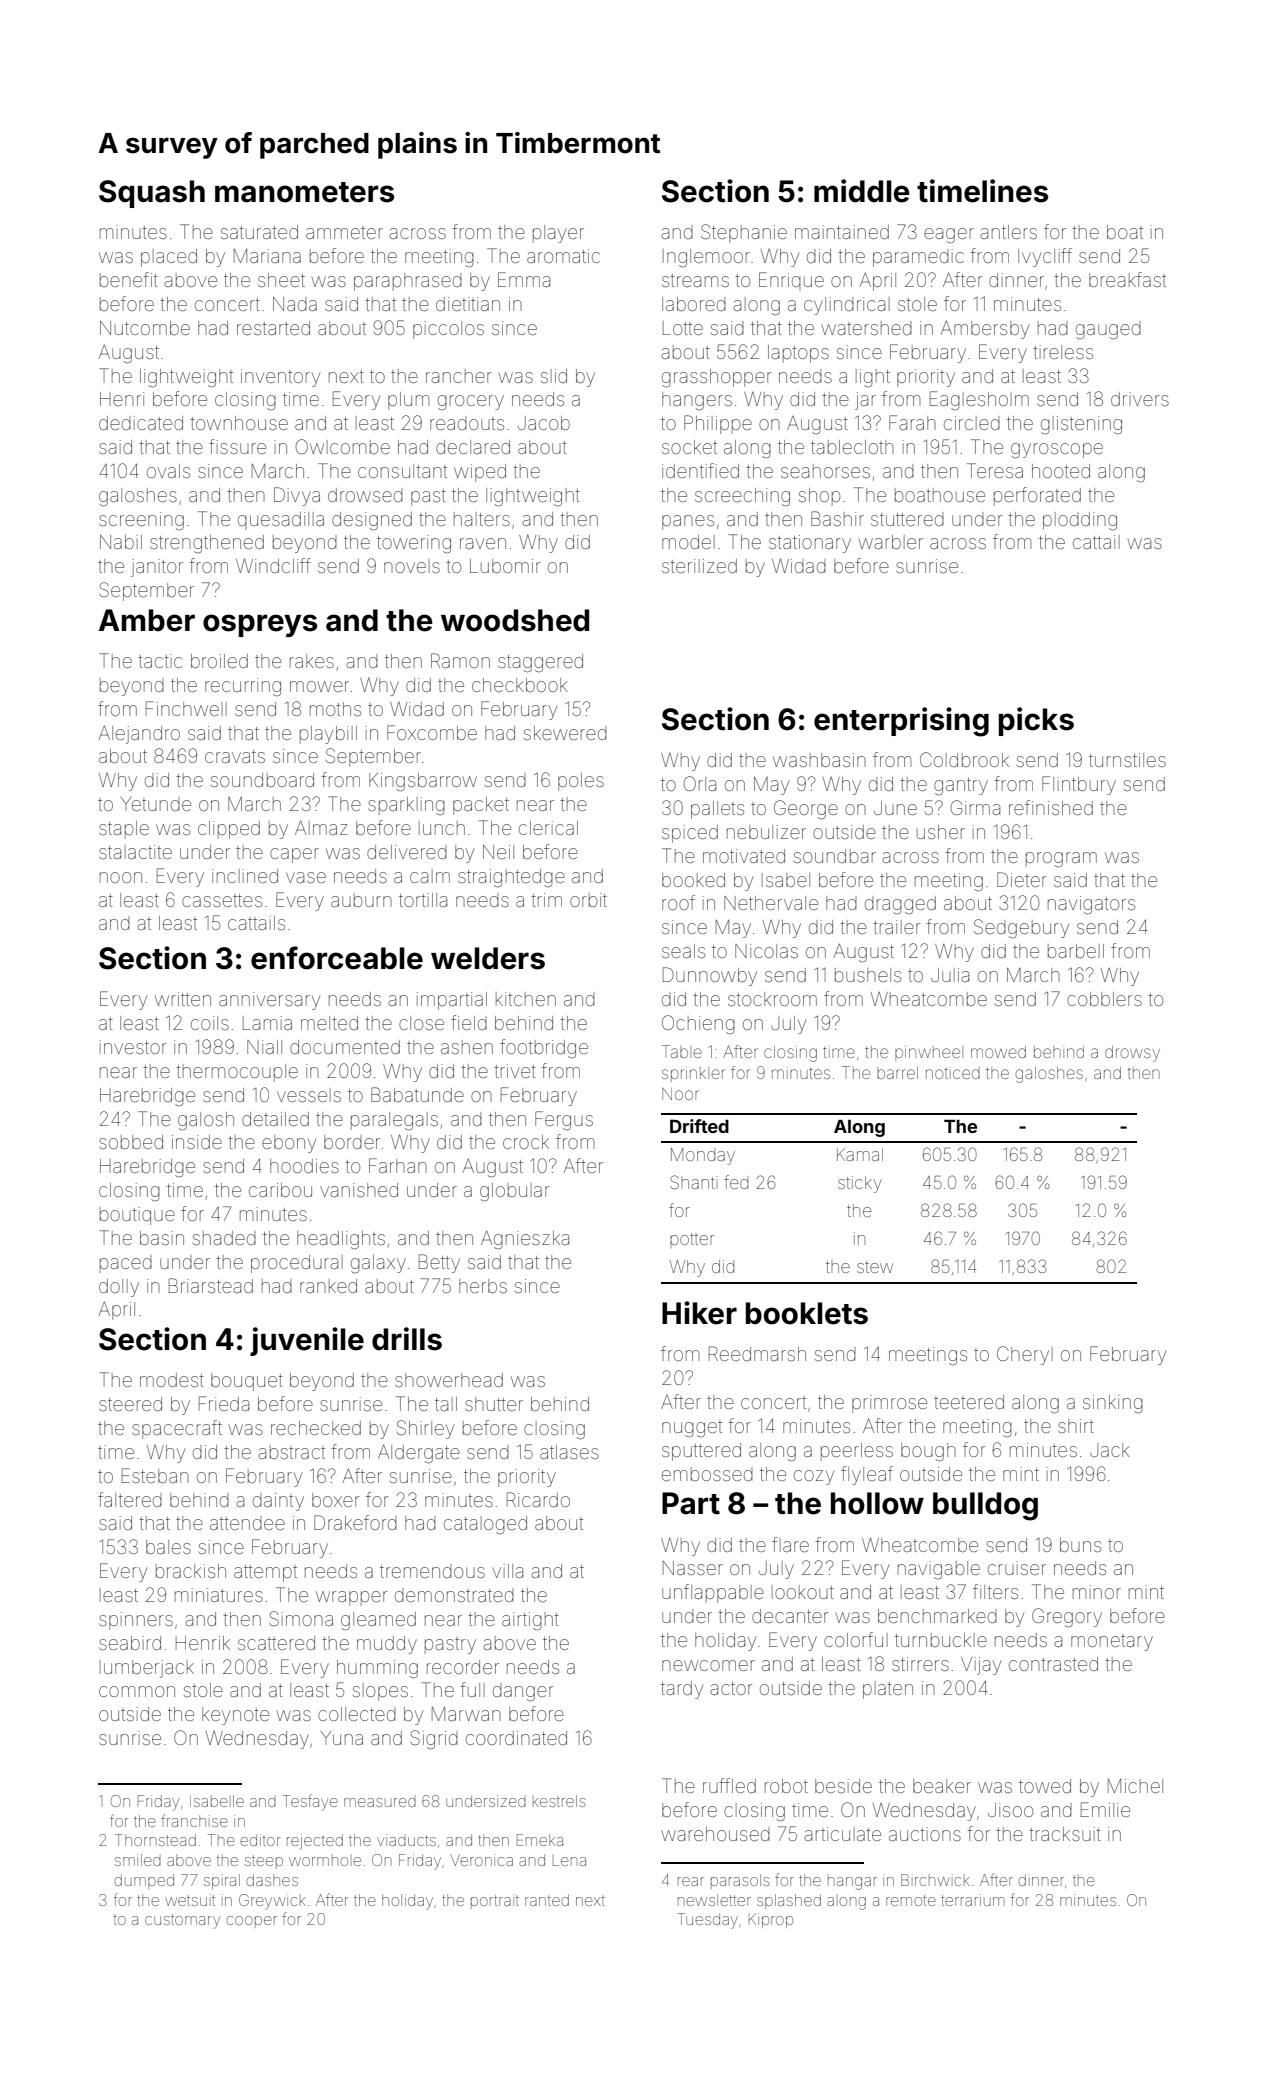 The height and width of the document is (2091, 1270). Describe the element at coordinates (269, 1001) in the document. I see `anniversary` at that location.
